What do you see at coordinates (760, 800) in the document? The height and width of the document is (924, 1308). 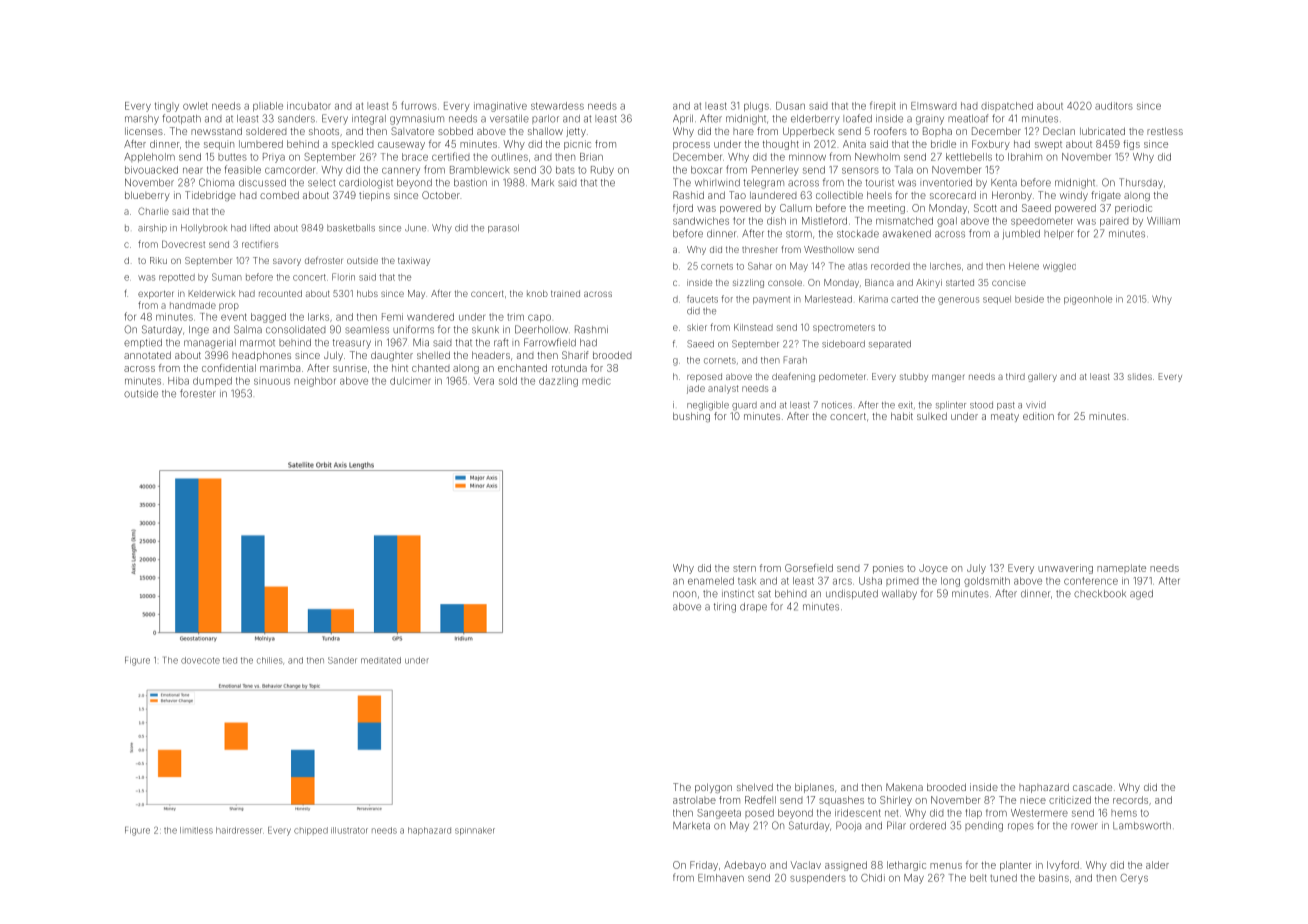 I see `Redfell` at bounding box center [760, 800].
